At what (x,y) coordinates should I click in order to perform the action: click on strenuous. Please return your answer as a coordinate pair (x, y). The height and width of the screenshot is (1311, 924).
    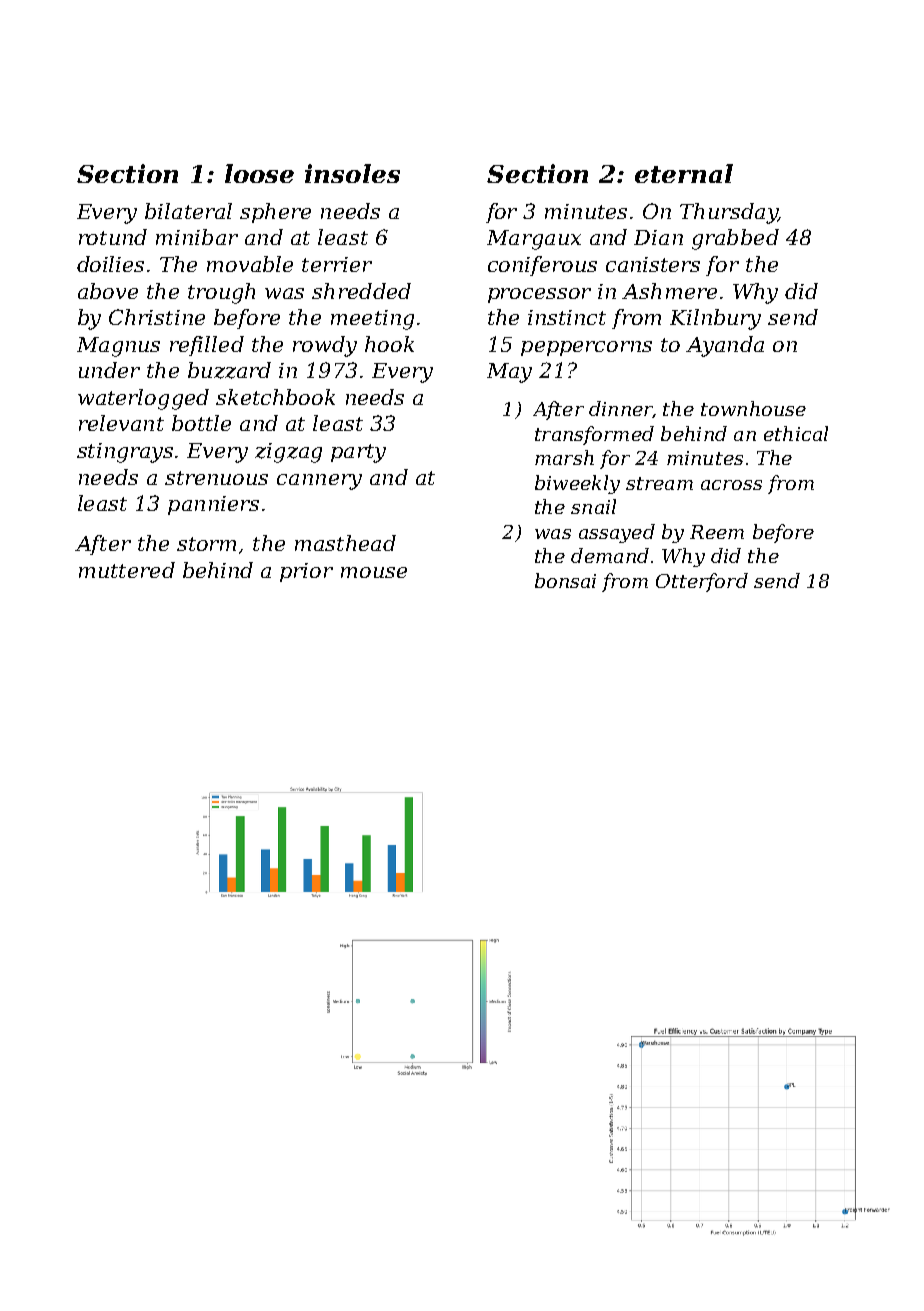
    Looking at the image, I should click on (216, 478).
